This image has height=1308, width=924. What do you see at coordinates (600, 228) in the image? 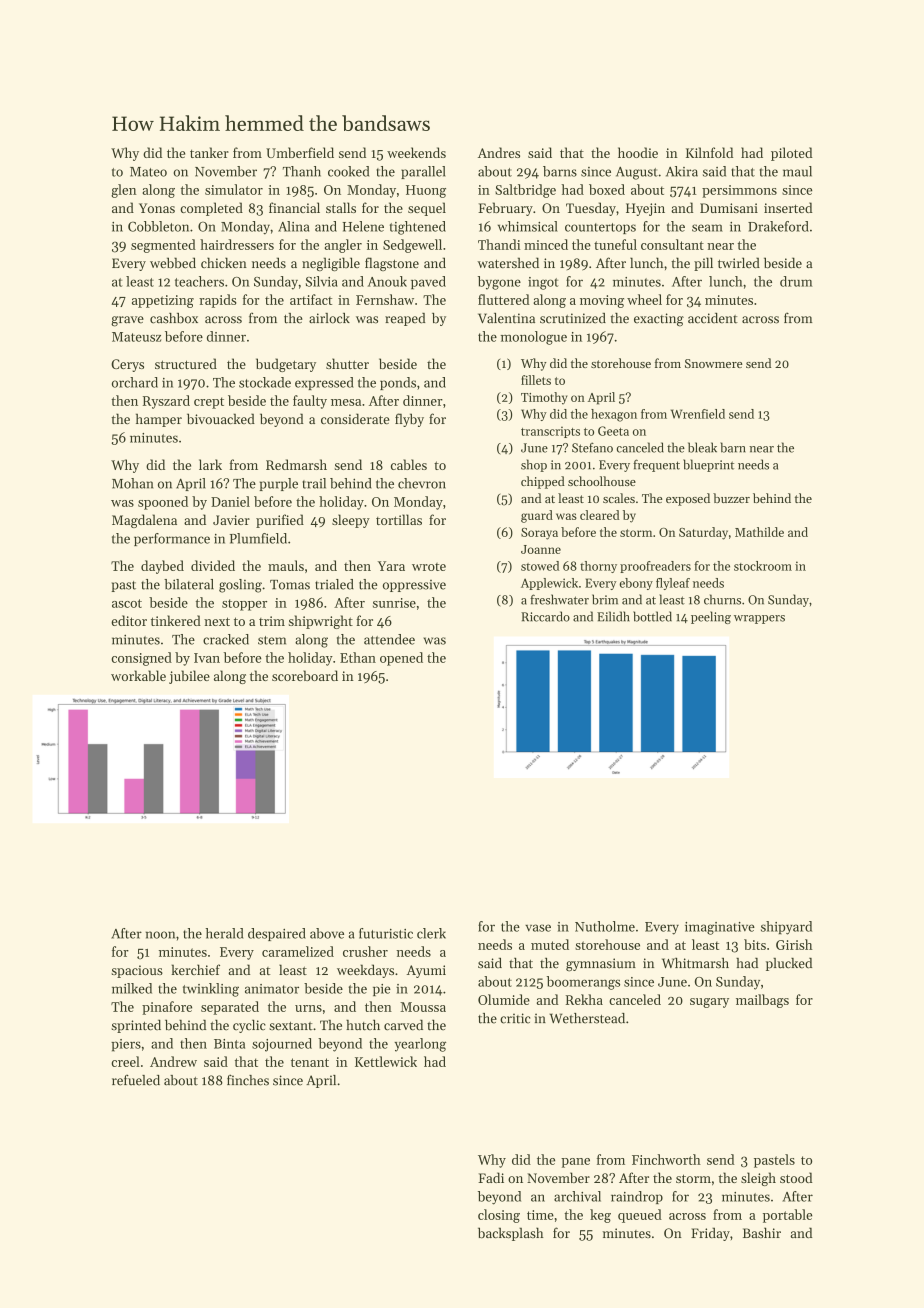
I see `countertops` at bounding box center [600, 228].
